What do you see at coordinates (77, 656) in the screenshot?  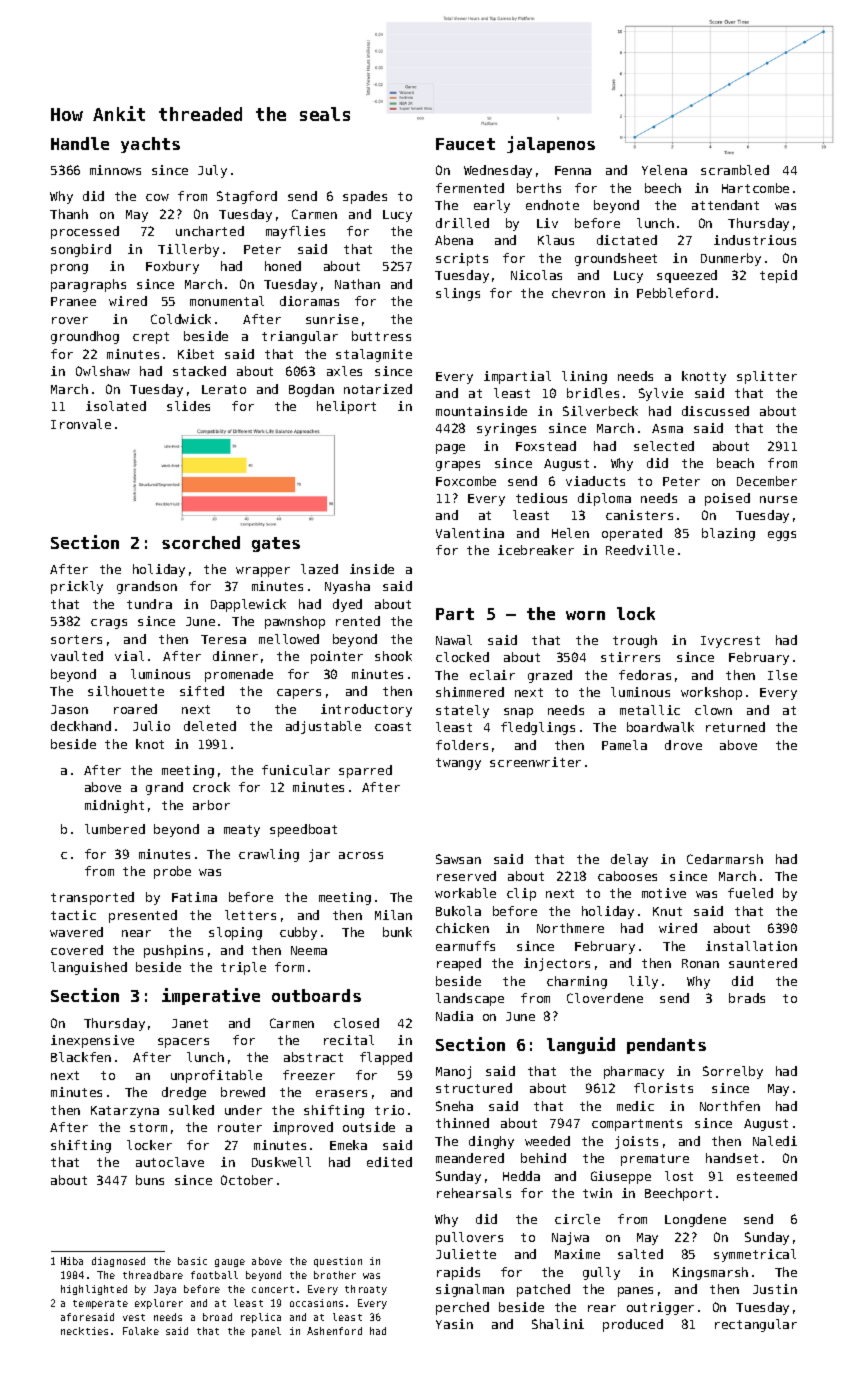 I see `vaulted` at bounding box center [77, 656].
